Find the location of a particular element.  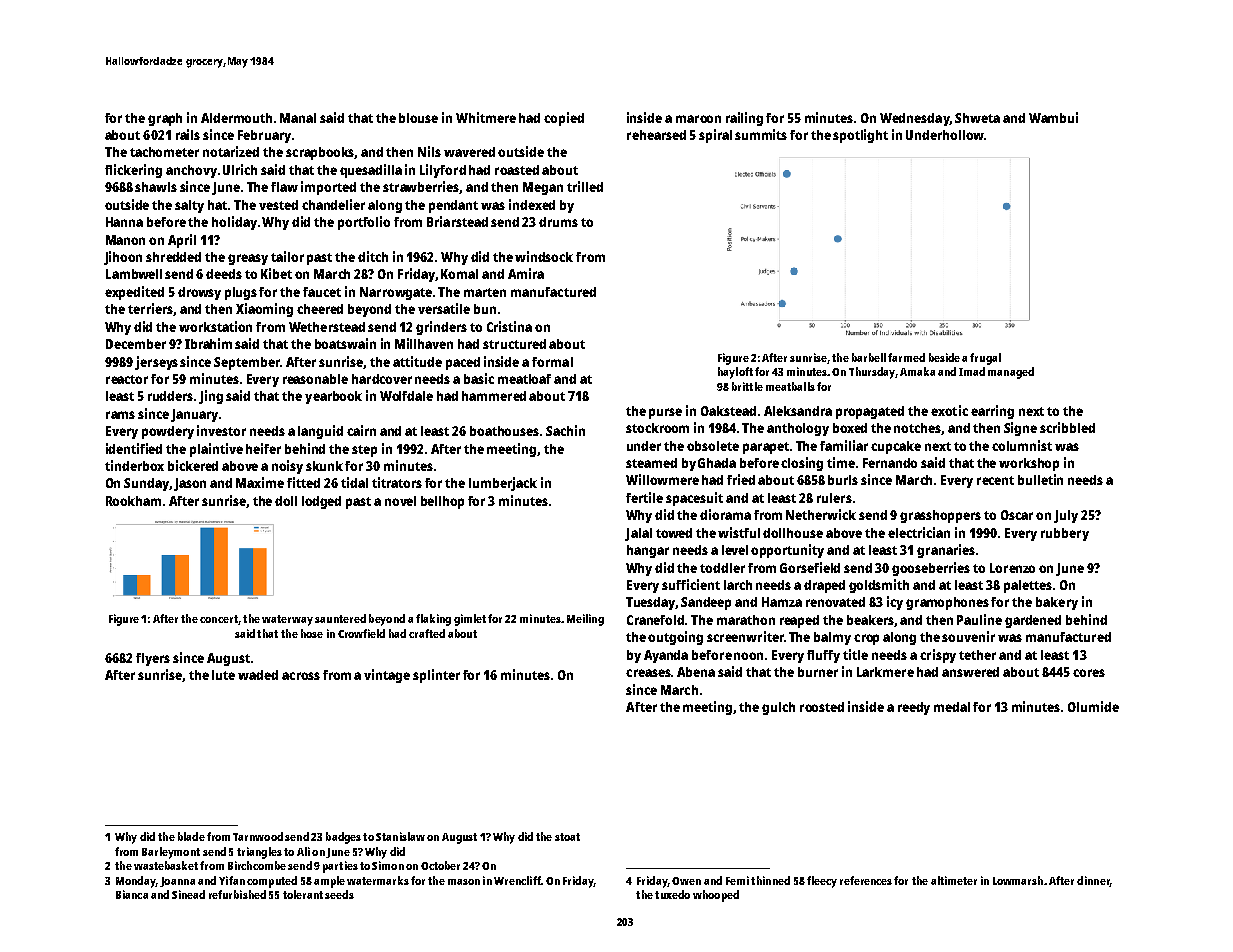

Wrencliff is located at coordinates (517, 880).
